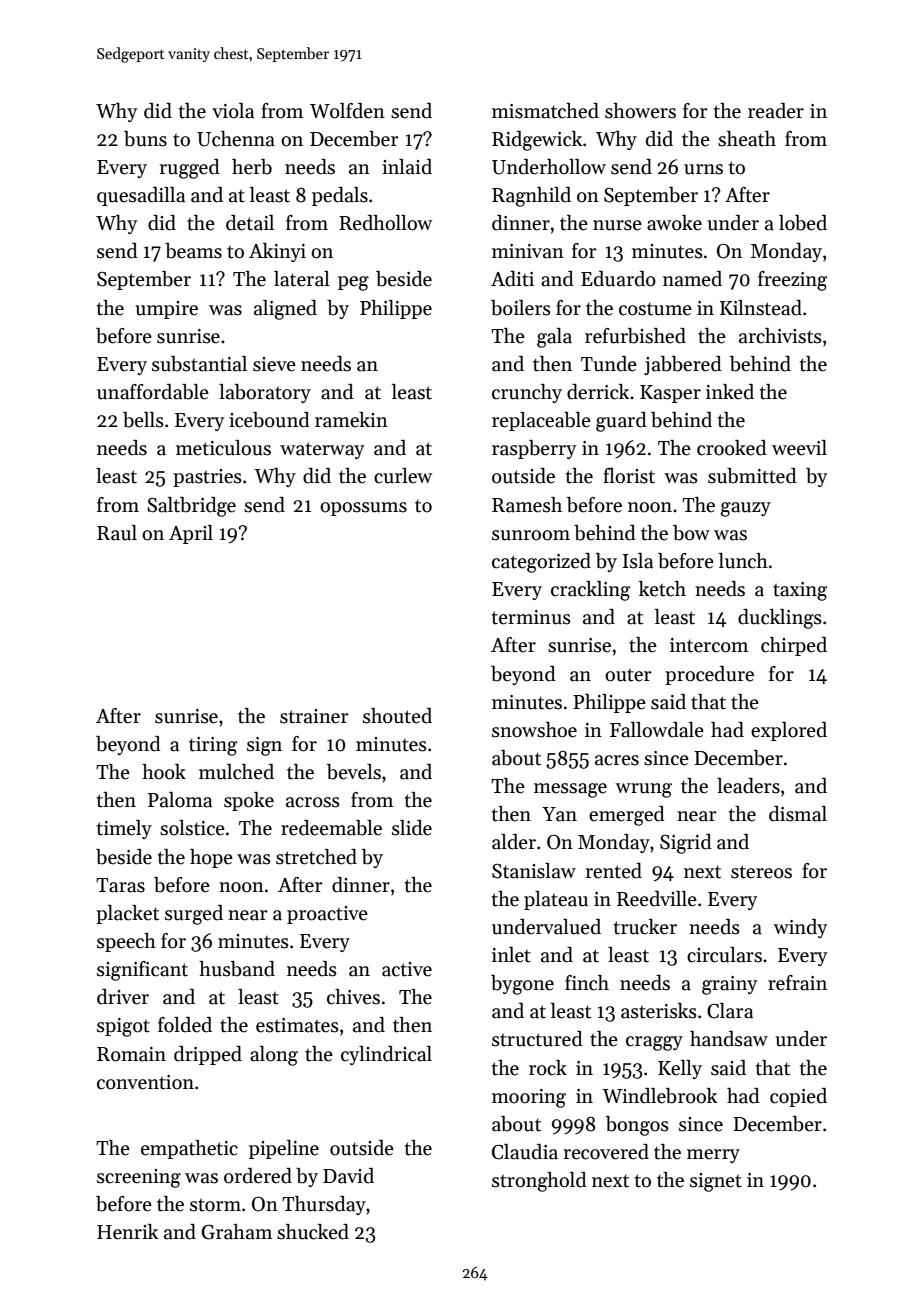  What do you see at coordinates (348, 1176) in the image?
I see `David` at bounding box center [348, 1176].
